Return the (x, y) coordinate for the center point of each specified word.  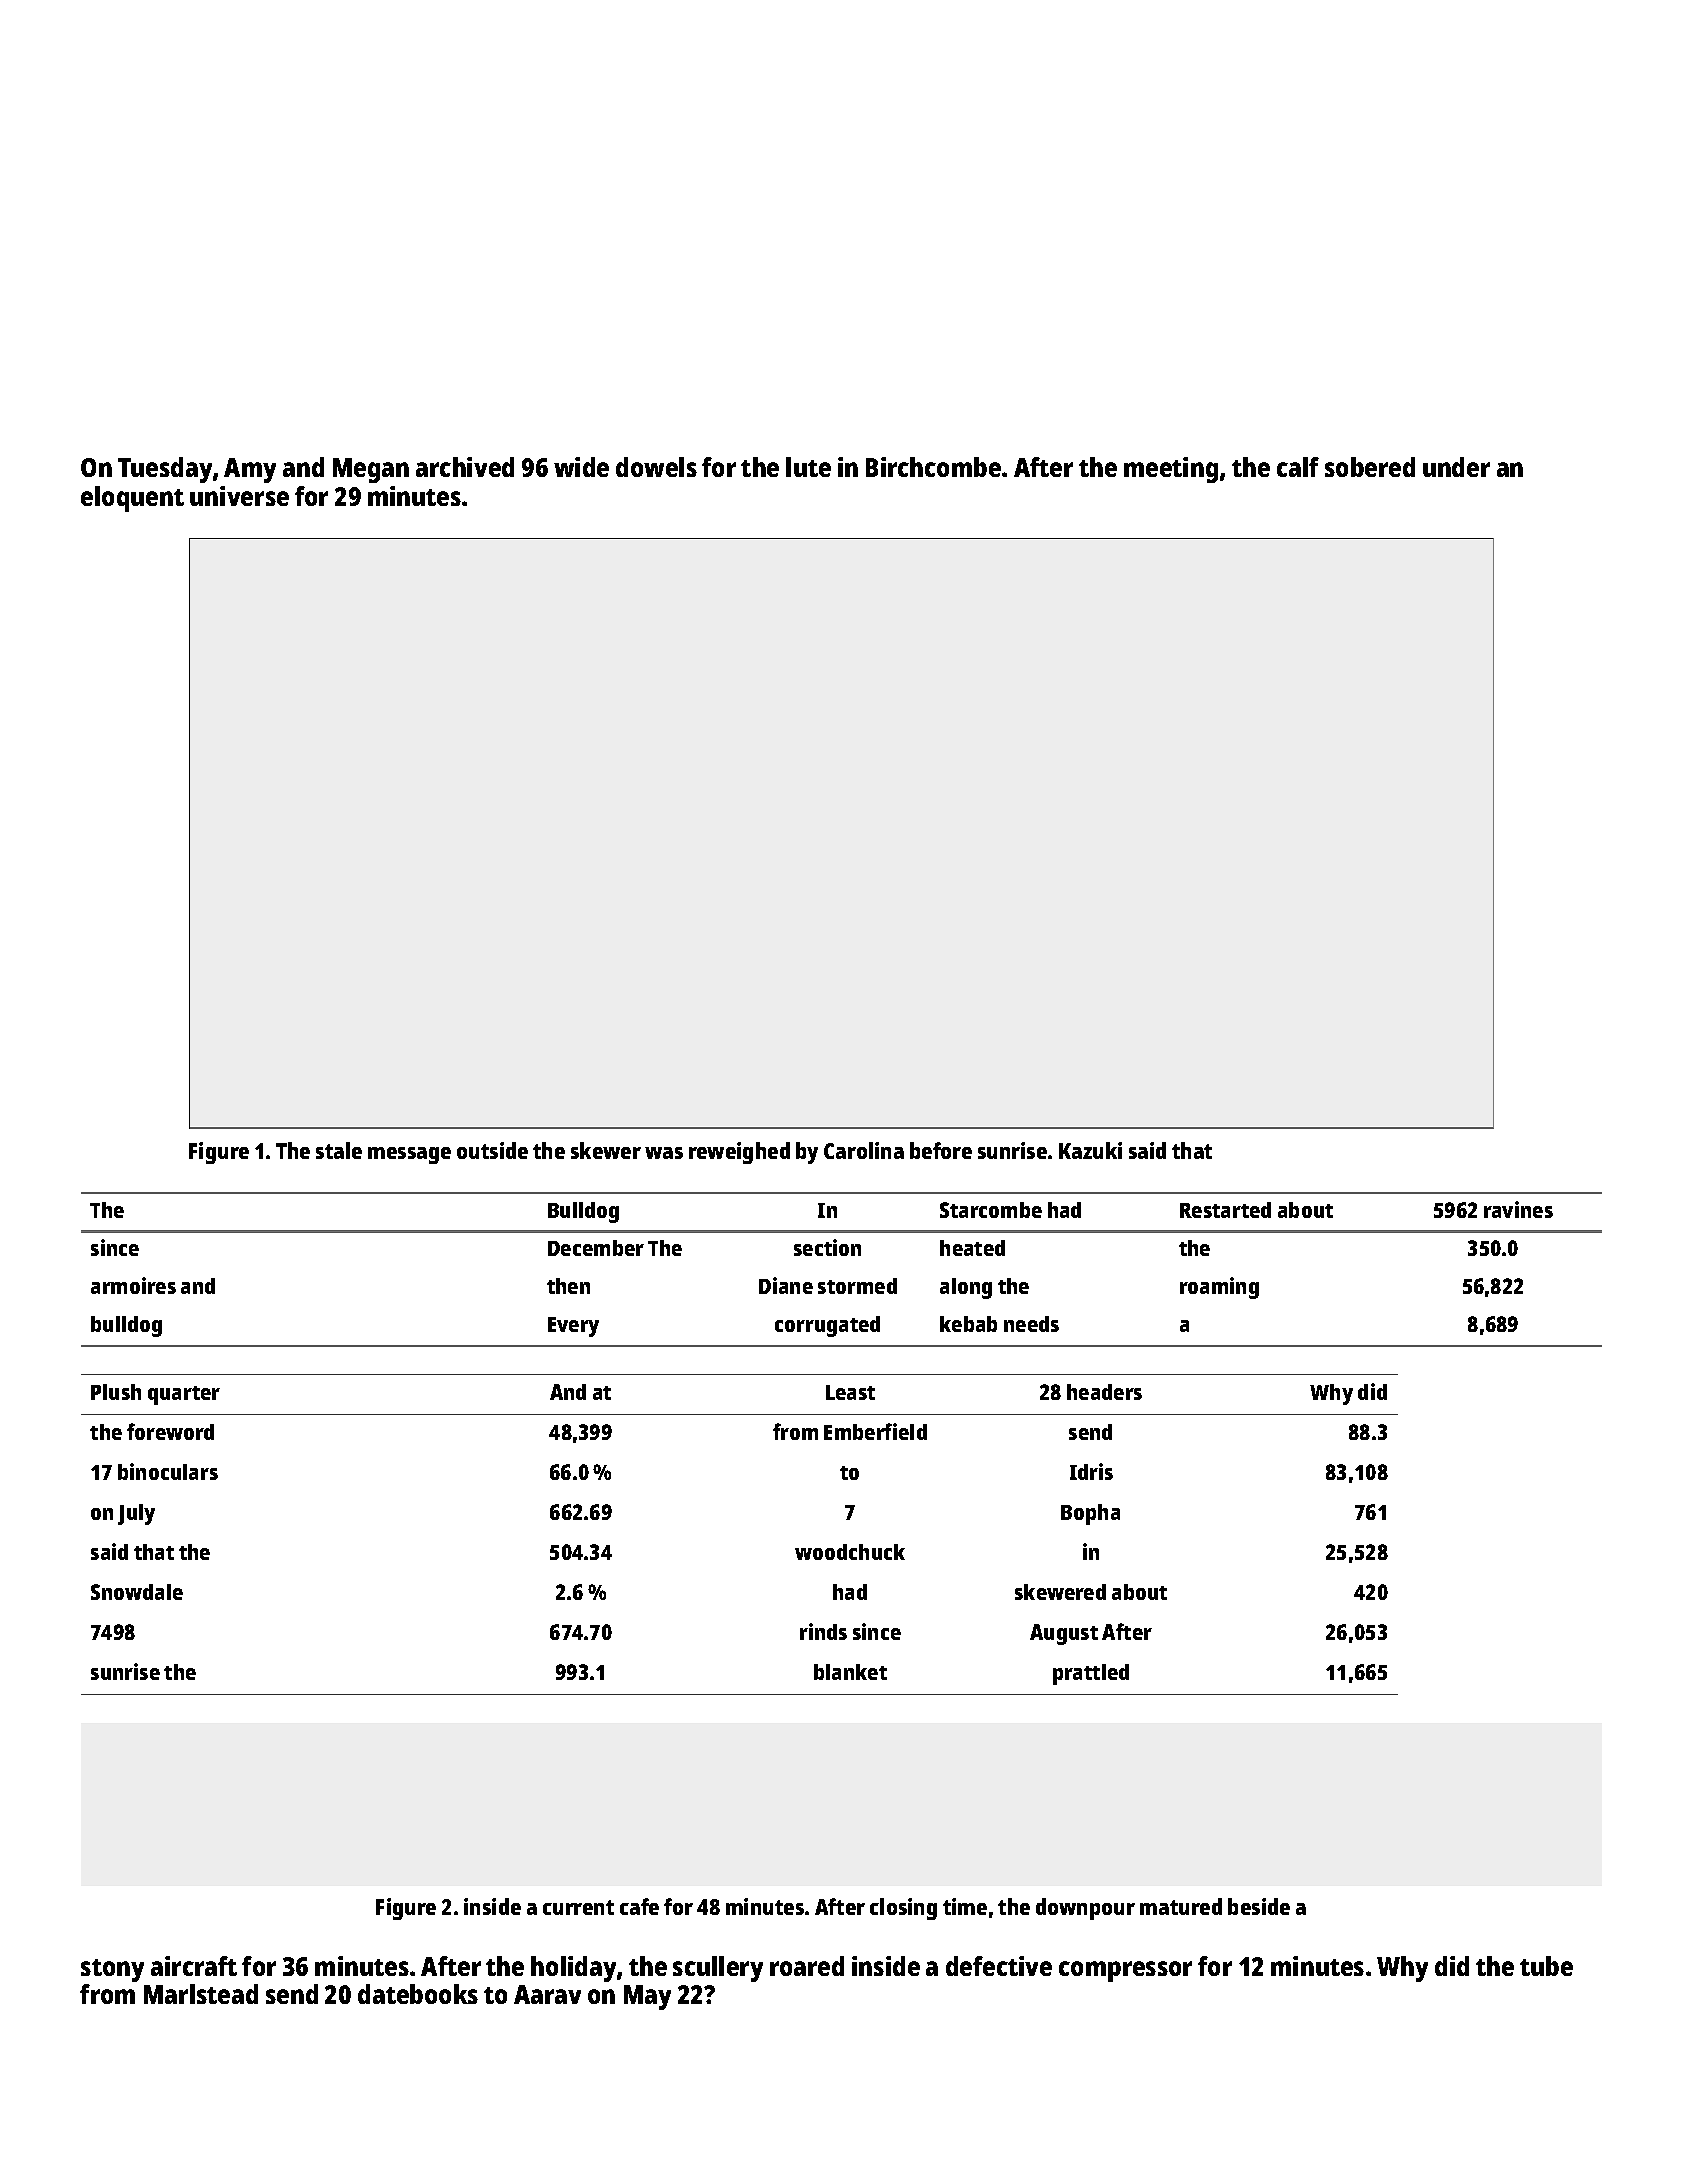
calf (1298, 467)
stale (339, 1150)
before (941, 1150)
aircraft (194, 1966)
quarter (184, 1395)
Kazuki (1090, 1150)
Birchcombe (933, 467)
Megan (371, 470)
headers (1104, 1392)
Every (573, 1327)
